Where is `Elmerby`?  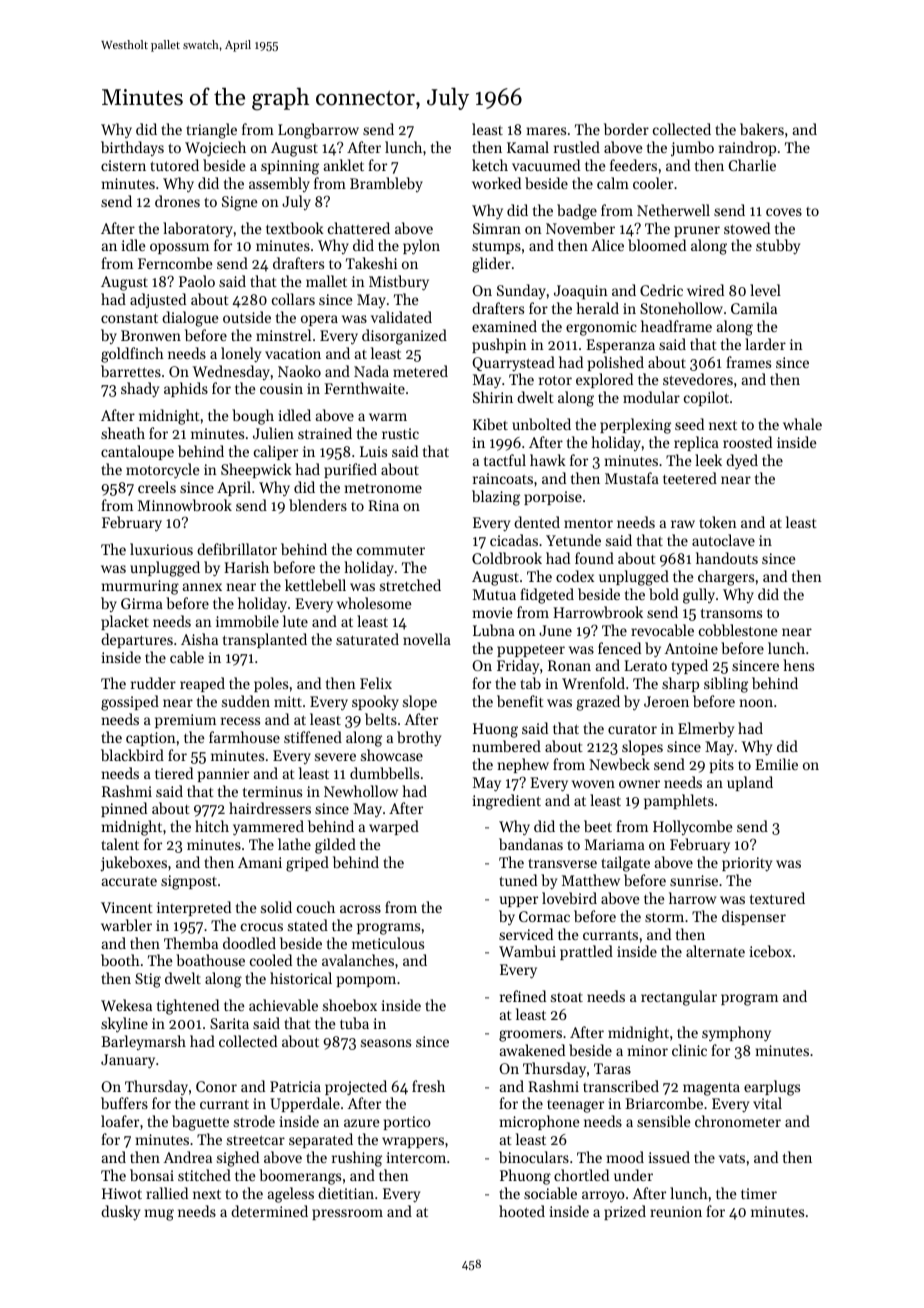 Elmerby is located at coordinates (706, 729).
